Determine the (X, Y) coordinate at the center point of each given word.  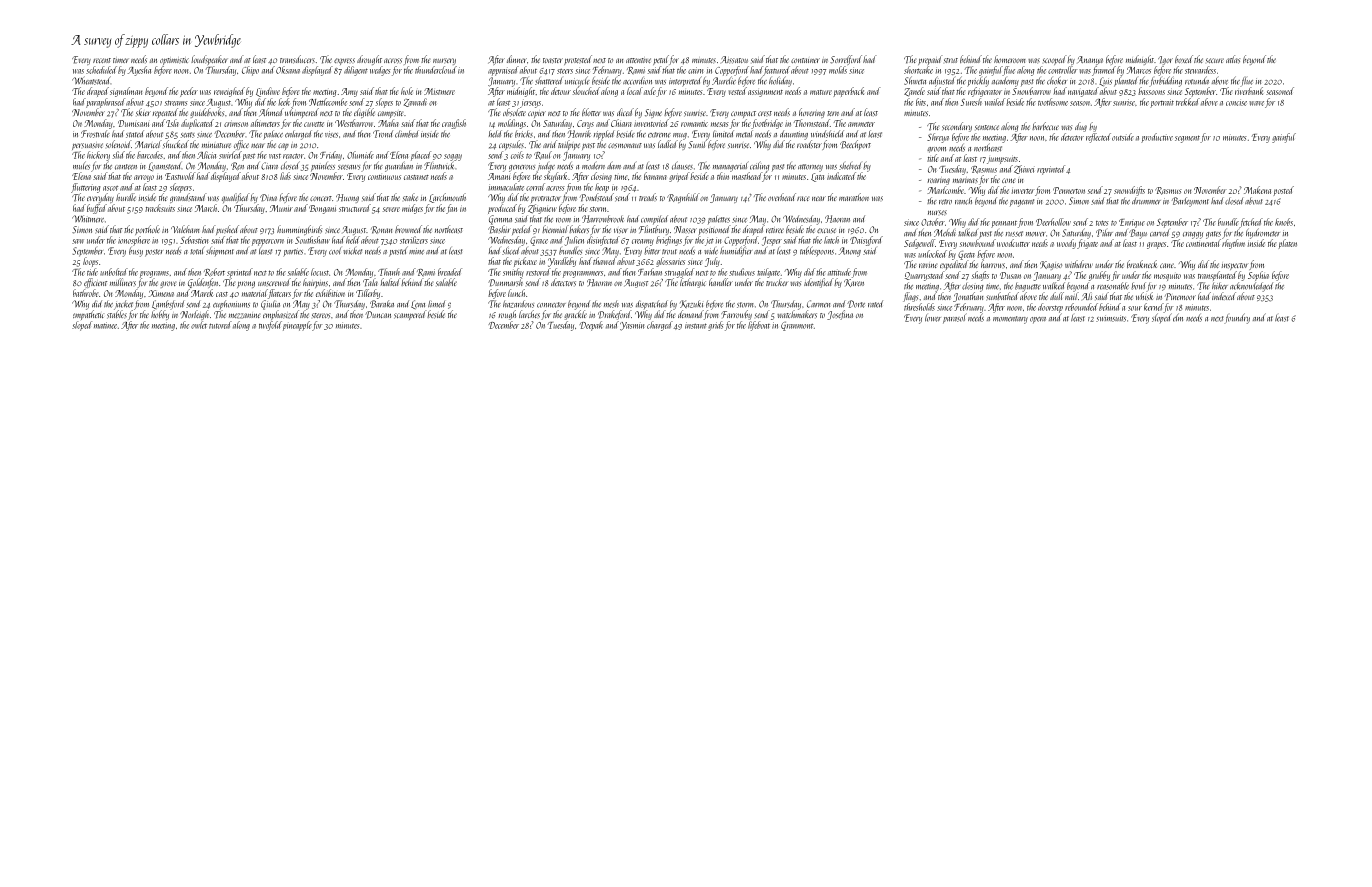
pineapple (297, 326)
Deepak (591, 326)
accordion (637, 81)
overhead (782, 197)
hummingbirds (299, 230)
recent (102, 60)
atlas (1233, 59)
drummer (1146, 201)
